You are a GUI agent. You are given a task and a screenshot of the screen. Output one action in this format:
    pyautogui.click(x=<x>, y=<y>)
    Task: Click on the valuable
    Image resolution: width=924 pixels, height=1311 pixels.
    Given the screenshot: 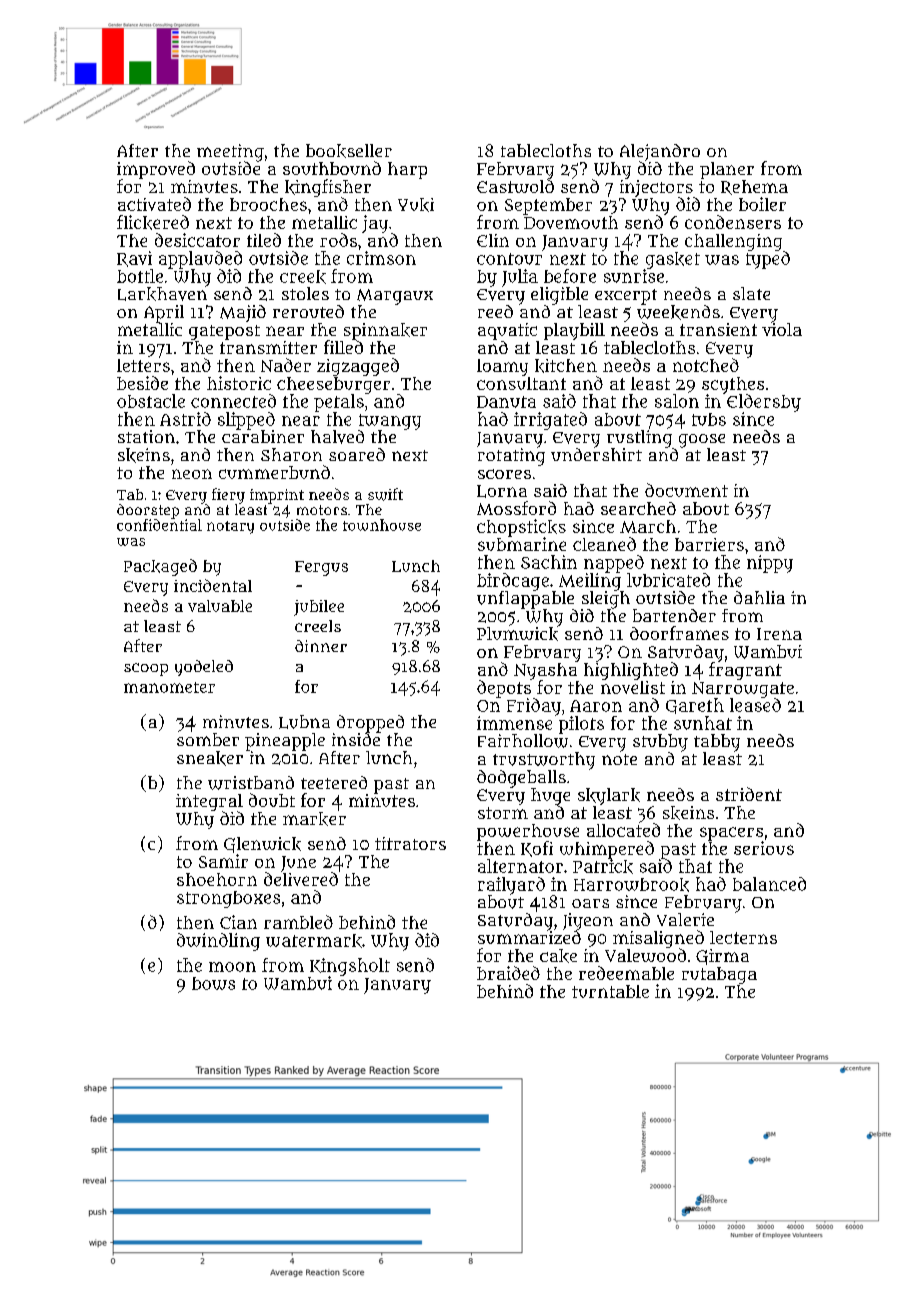 What is the action you would take?
    pyautogui.click(x=220, y=606)
